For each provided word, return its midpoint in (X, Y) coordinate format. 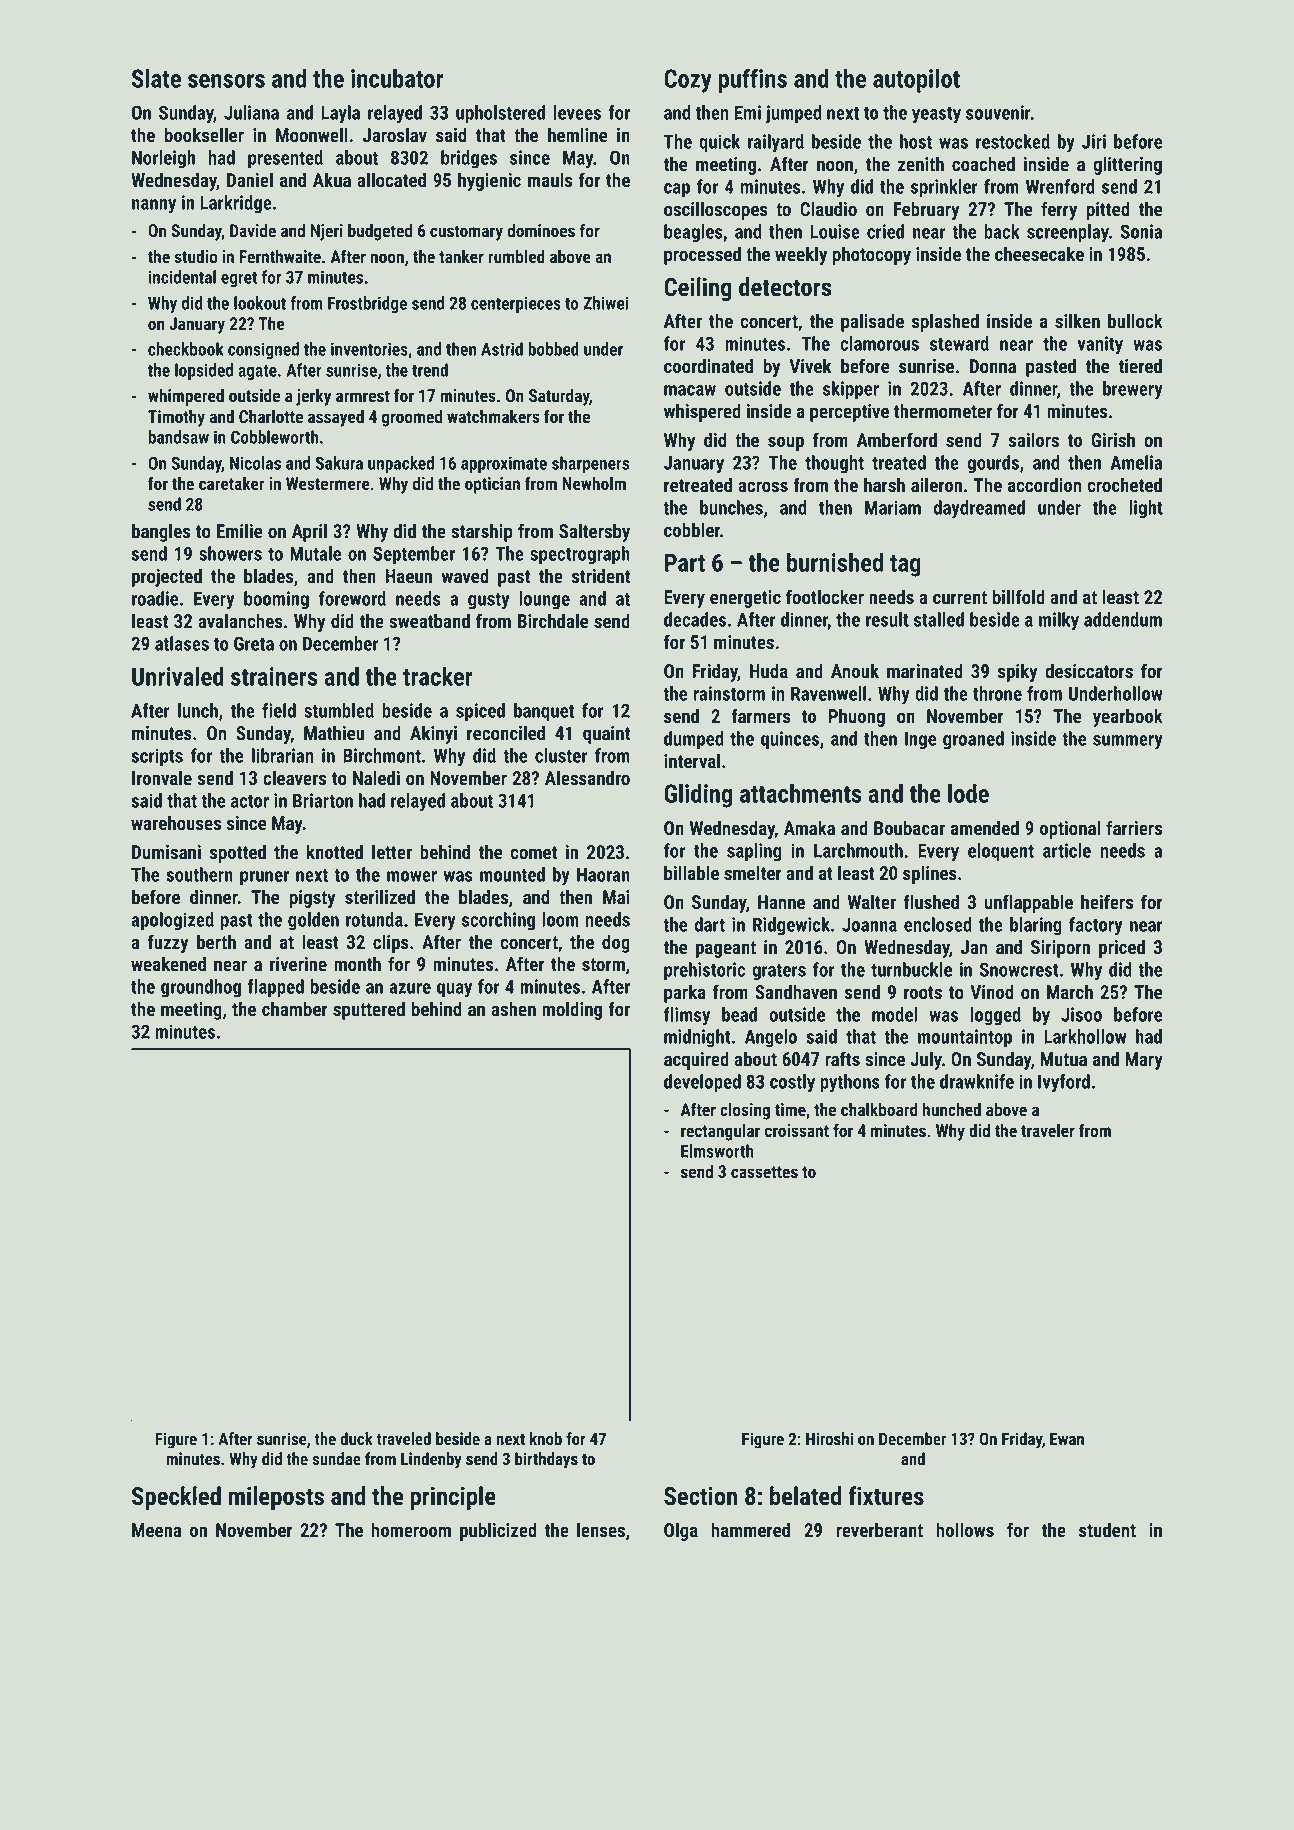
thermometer (943, 411)
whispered (702, 412)
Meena (157, 1530)
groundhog (201, 988)
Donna (993, 366)
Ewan (1067, 1438)
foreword (352, 598)
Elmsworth (717, 1151)
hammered (750, 1530)
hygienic (489, 181)
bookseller (204, 135)
